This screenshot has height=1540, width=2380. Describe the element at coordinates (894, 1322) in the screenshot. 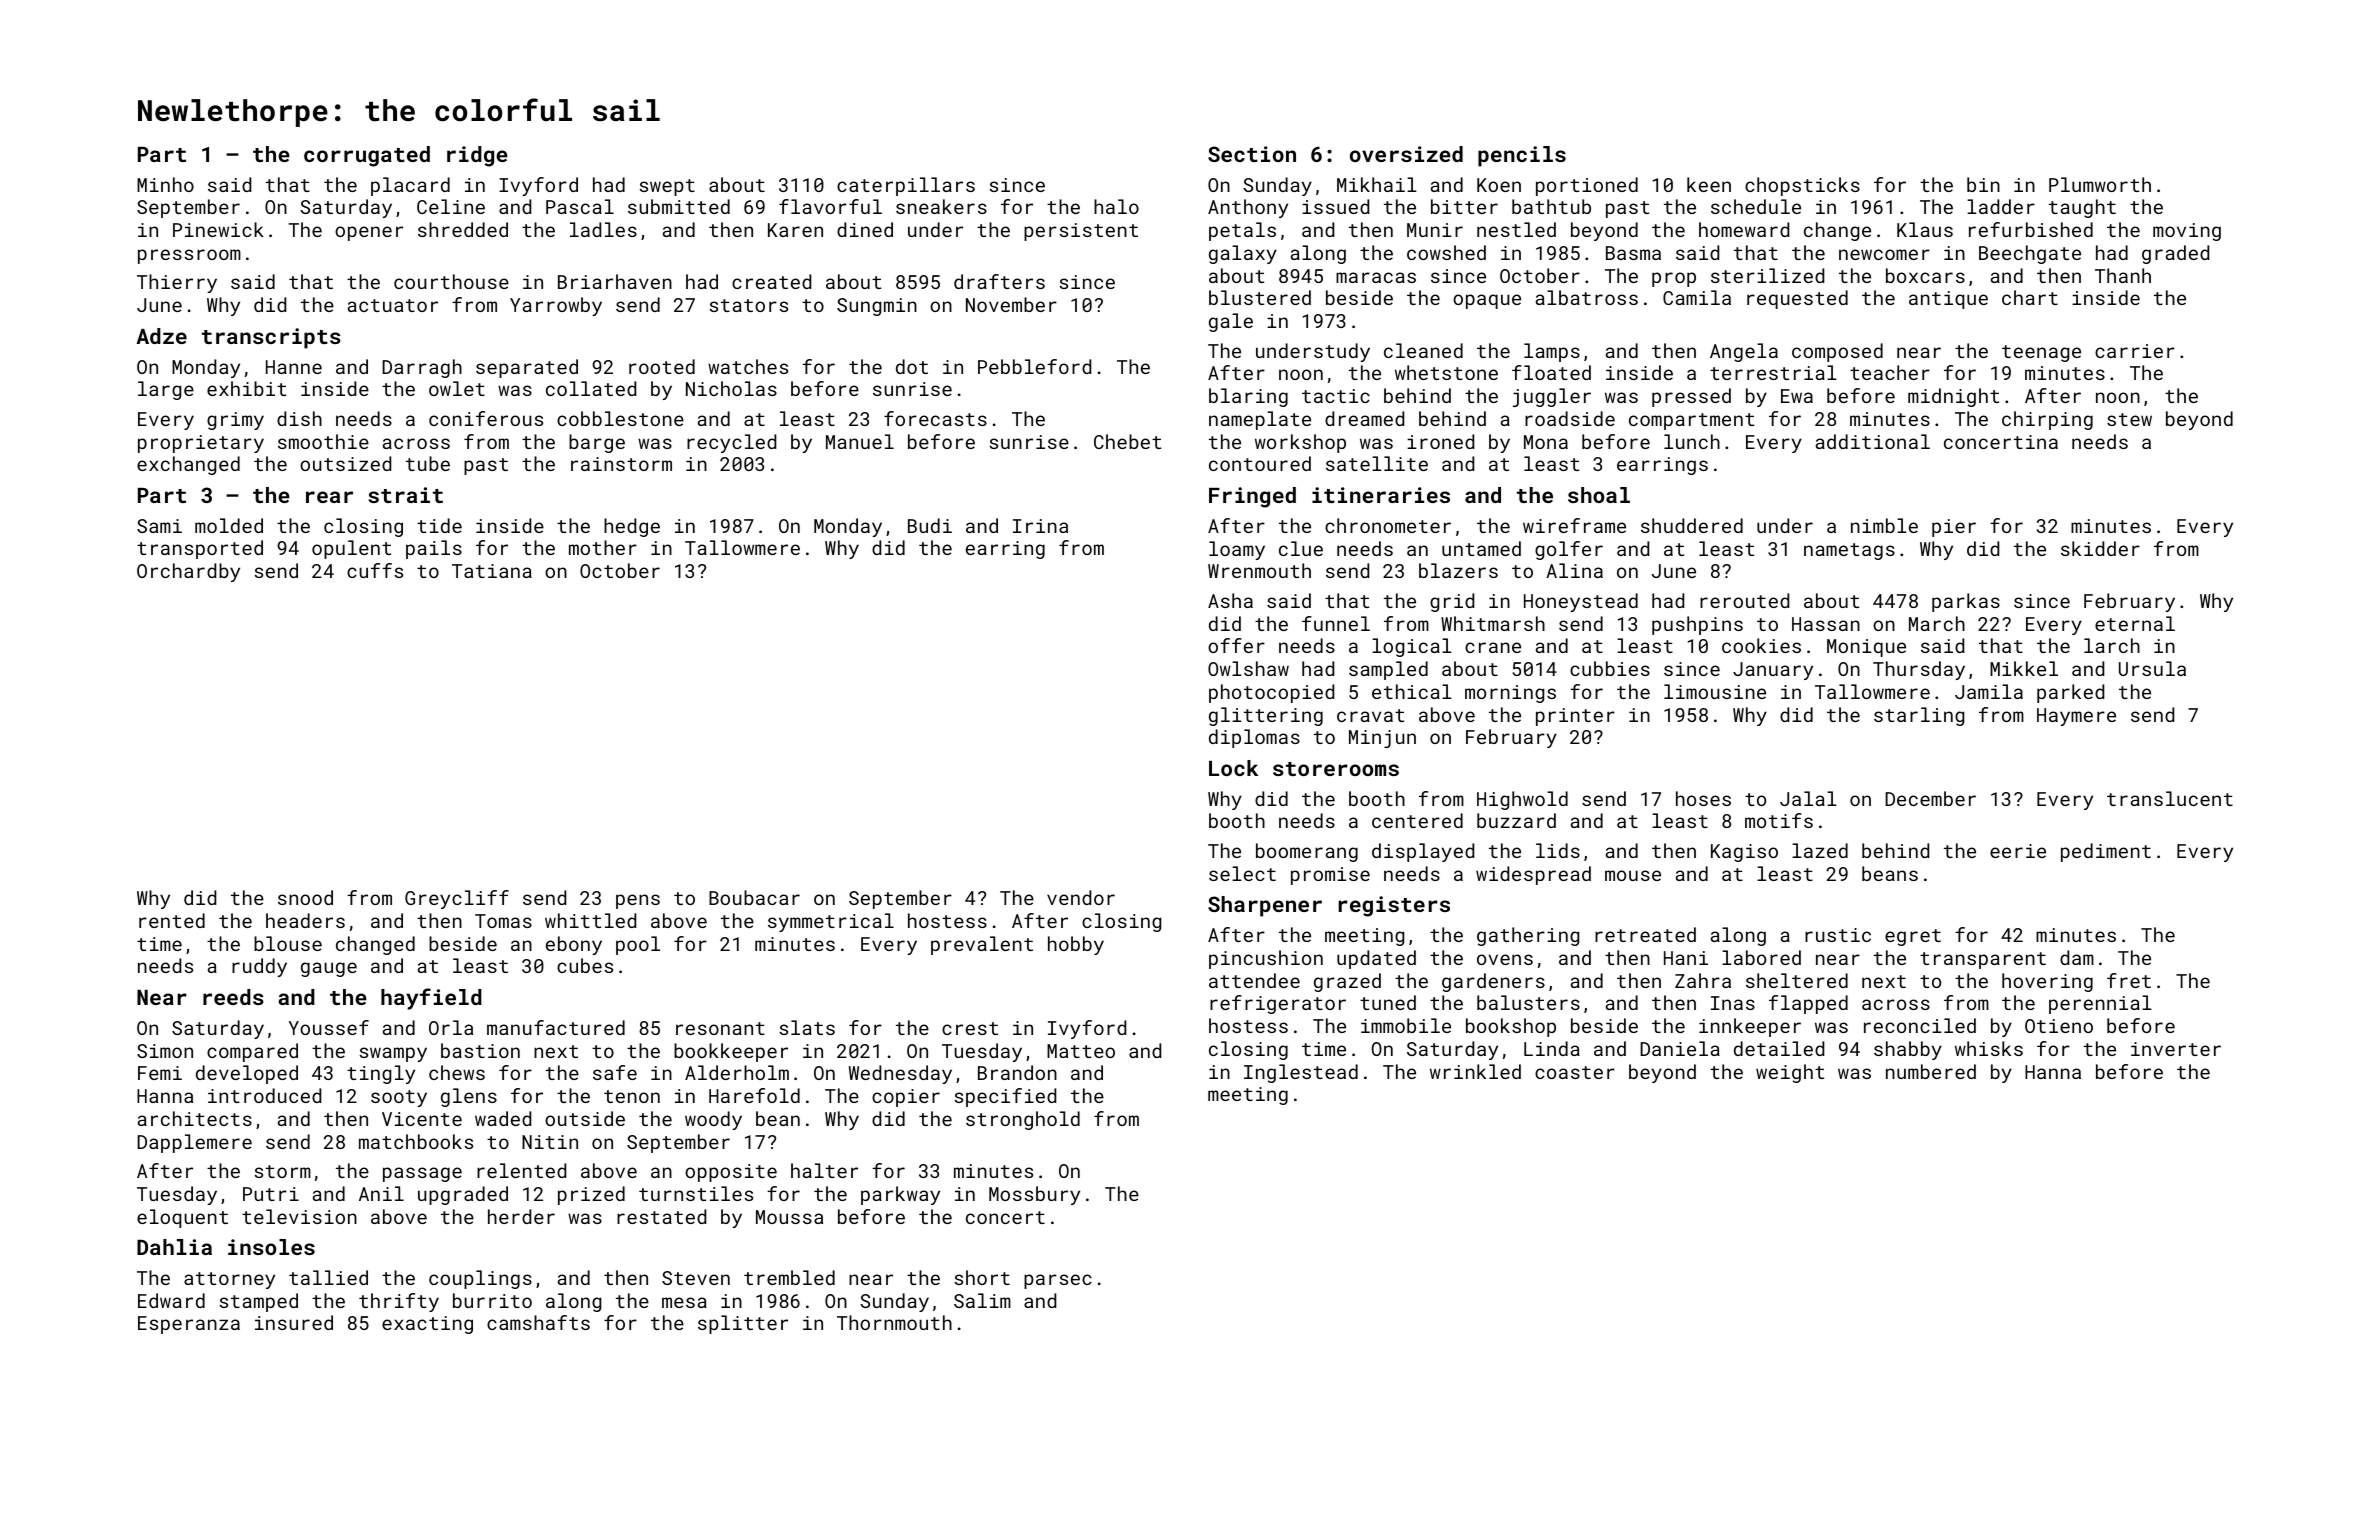

I see `Thornmouth` at that location.
